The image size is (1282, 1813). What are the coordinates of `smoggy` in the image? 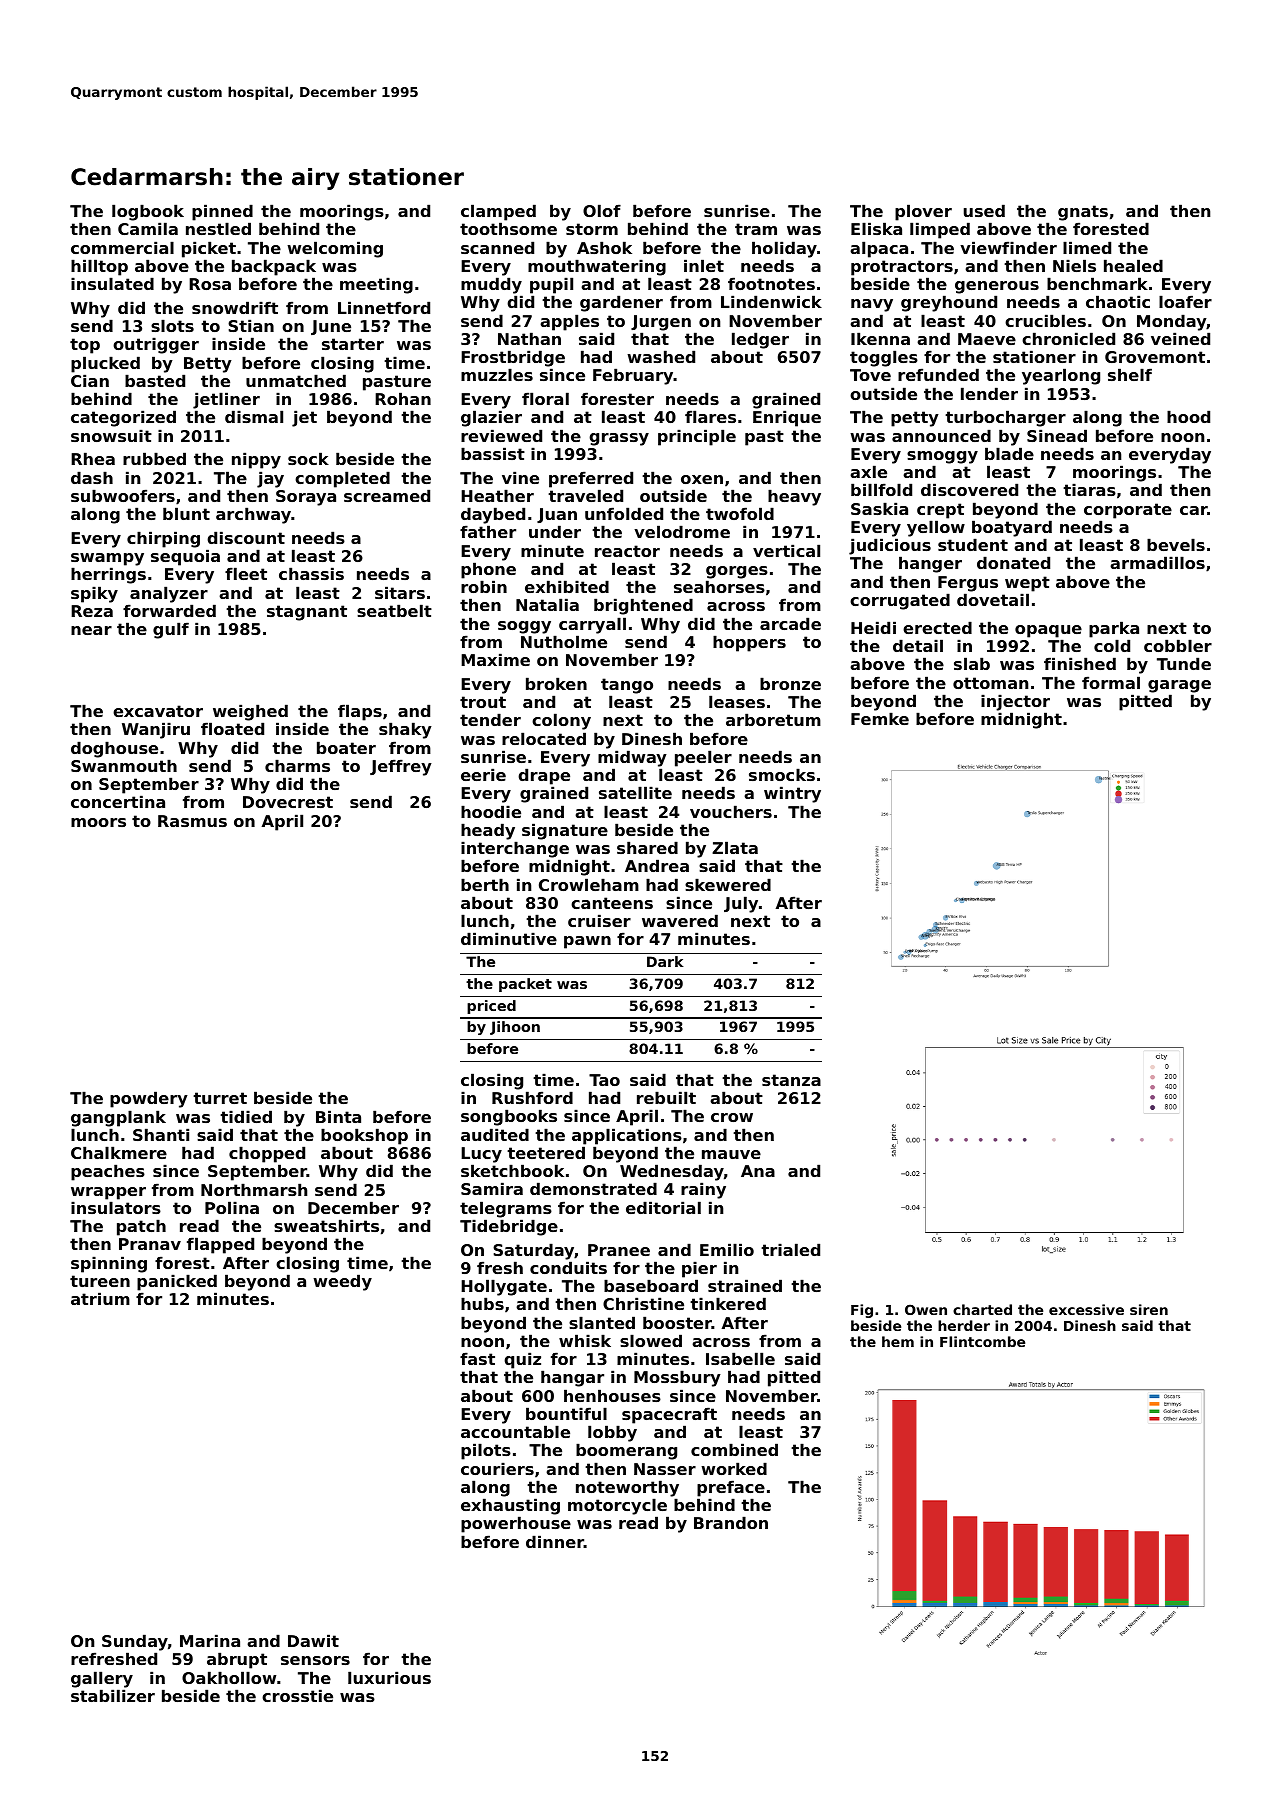 It's located at (942, 457).
